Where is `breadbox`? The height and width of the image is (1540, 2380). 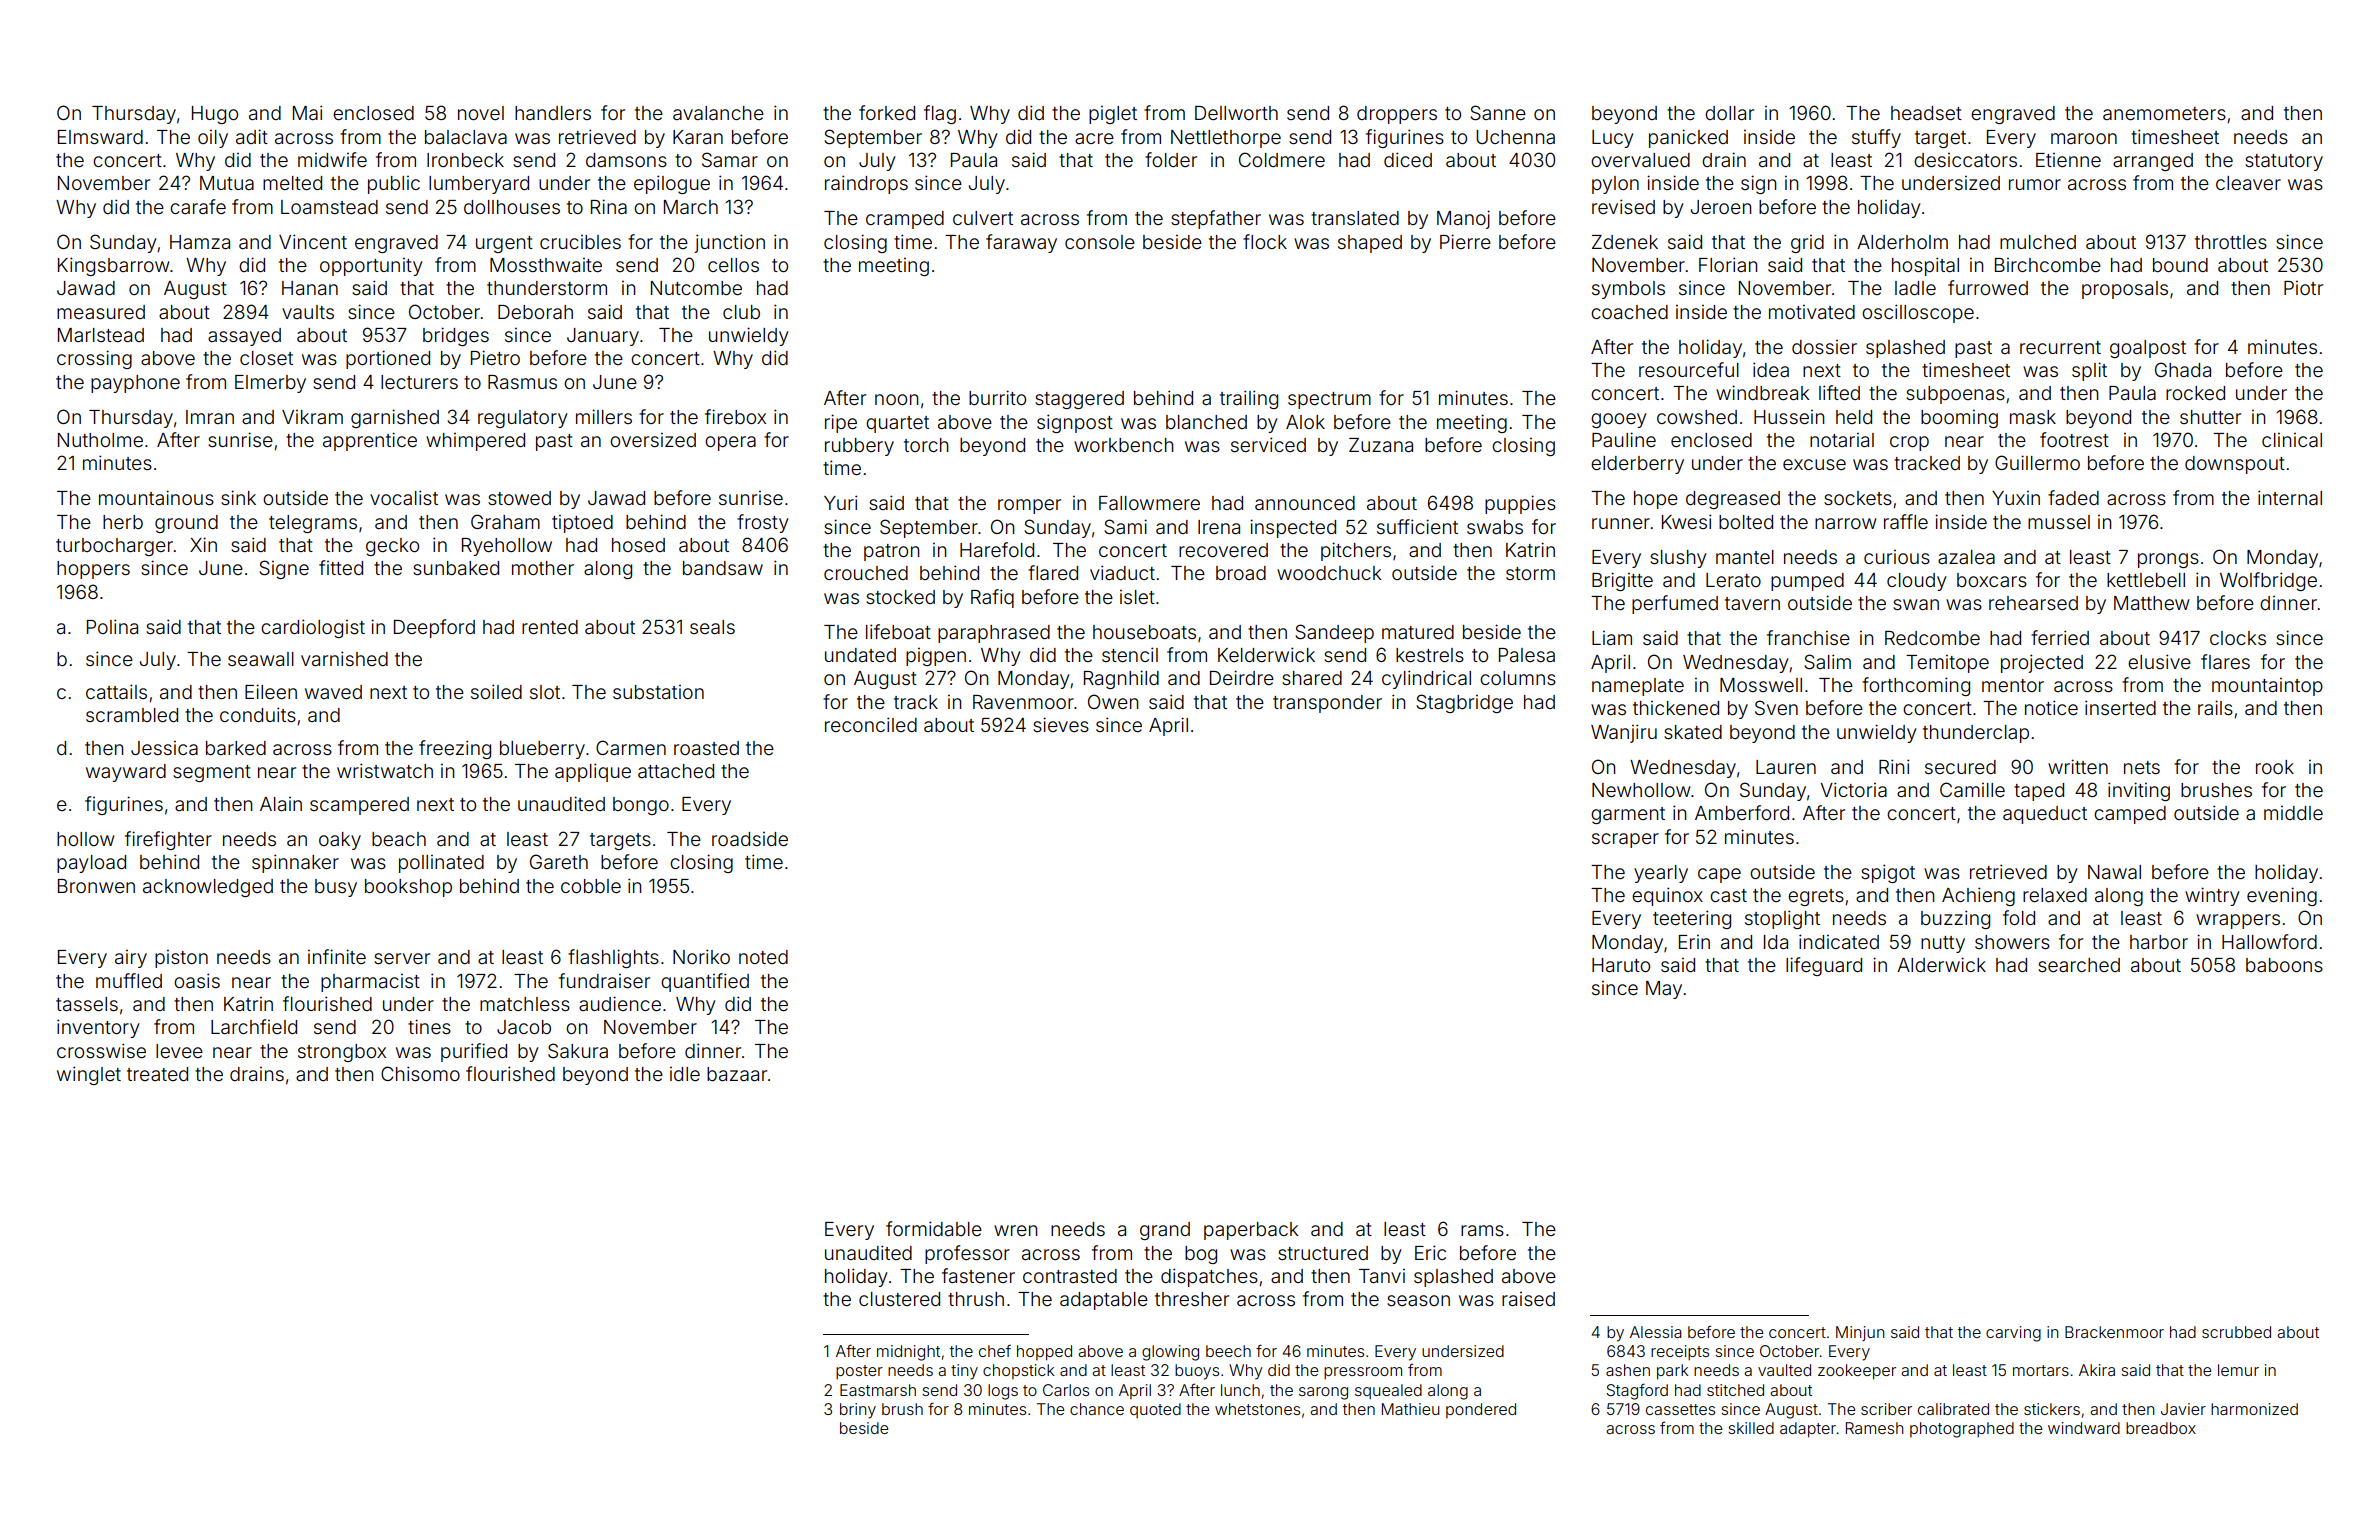 breadbox is located at coordinates (2161, 1428).
